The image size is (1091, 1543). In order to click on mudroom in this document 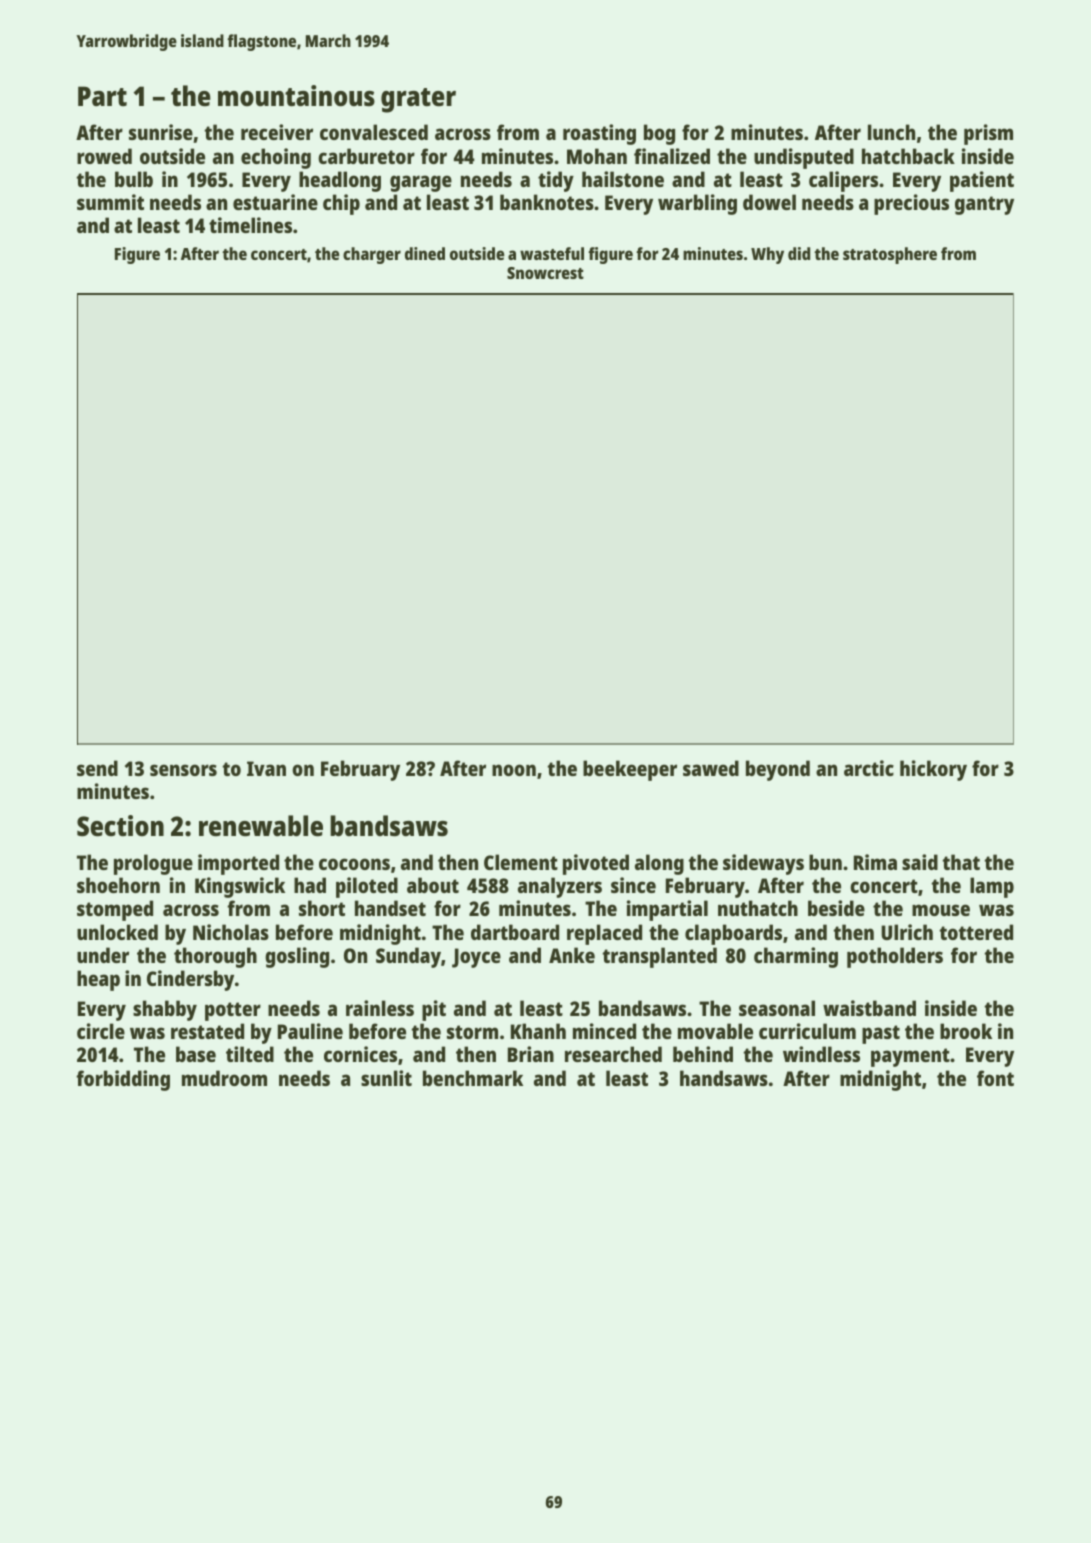, I will do `click(224, 1078)`.
